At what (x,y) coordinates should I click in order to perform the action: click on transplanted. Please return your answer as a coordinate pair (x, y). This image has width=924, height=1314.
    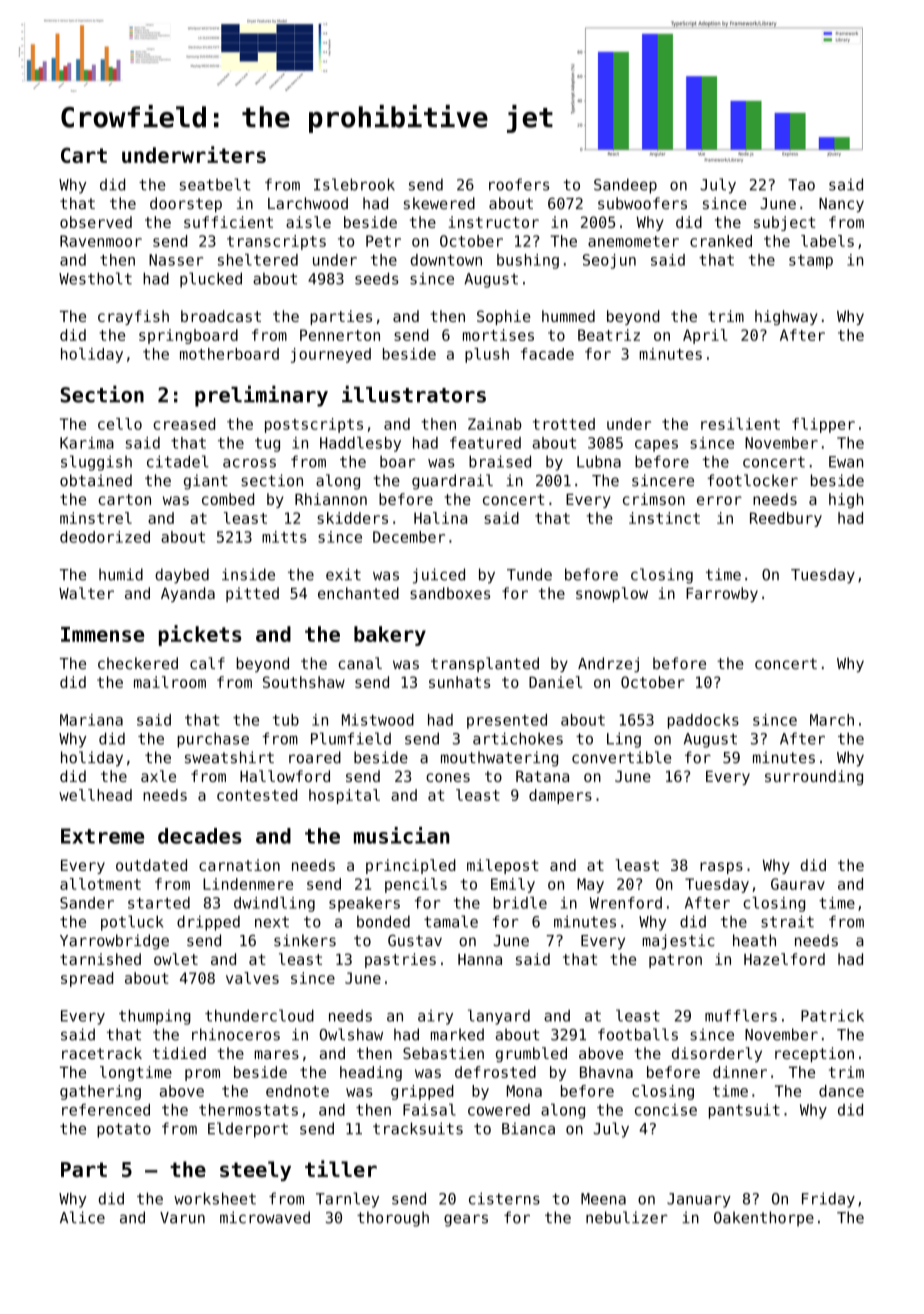
    Looking at the image, I should click on (485, 664).
